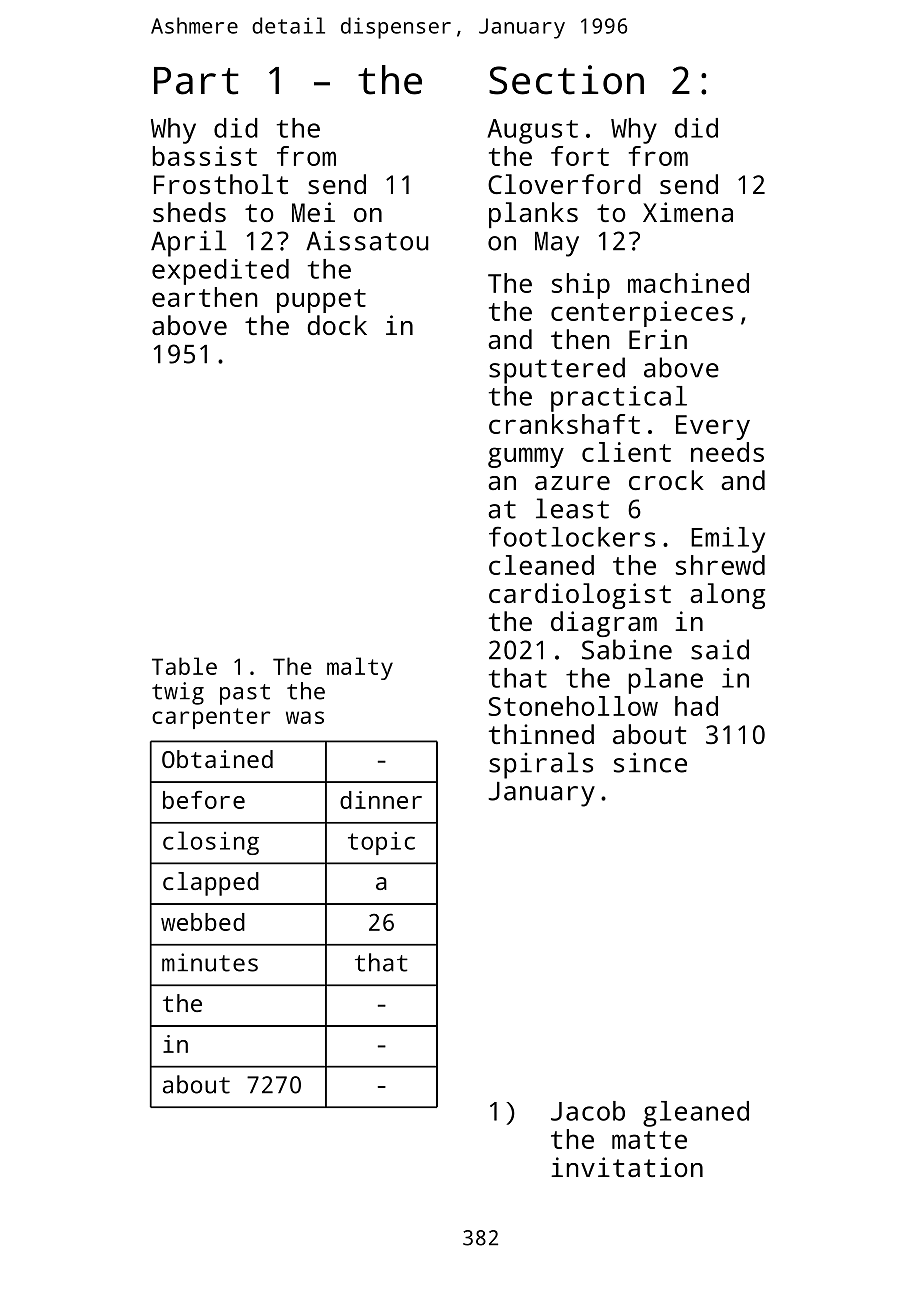 The height and width of the page is (1311, 924). Describe the element at coordinates (541, 565) in the page. I see `cleaned` at that location.
